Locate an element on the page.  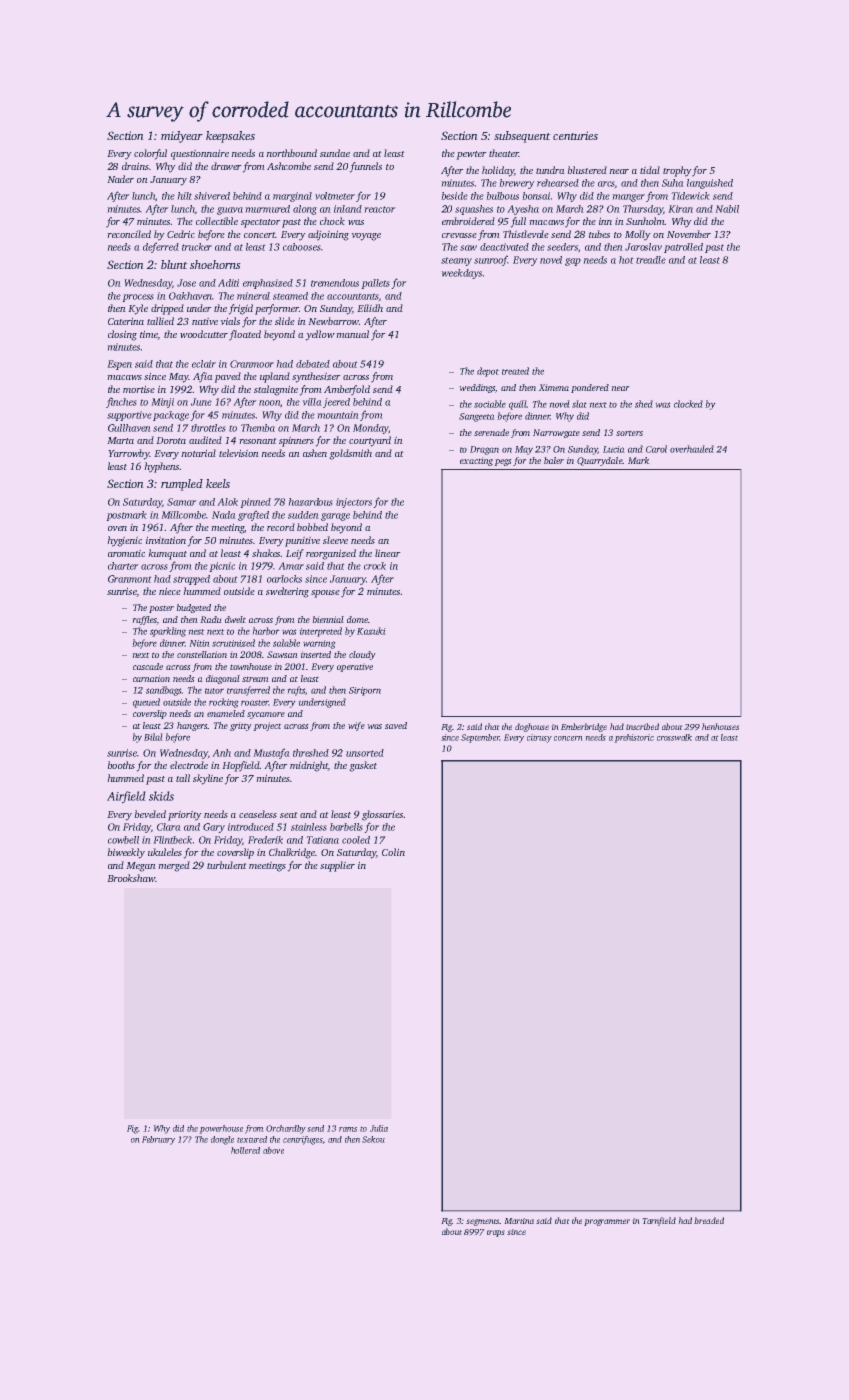
inscribed is located at coordinates (642, 726).
